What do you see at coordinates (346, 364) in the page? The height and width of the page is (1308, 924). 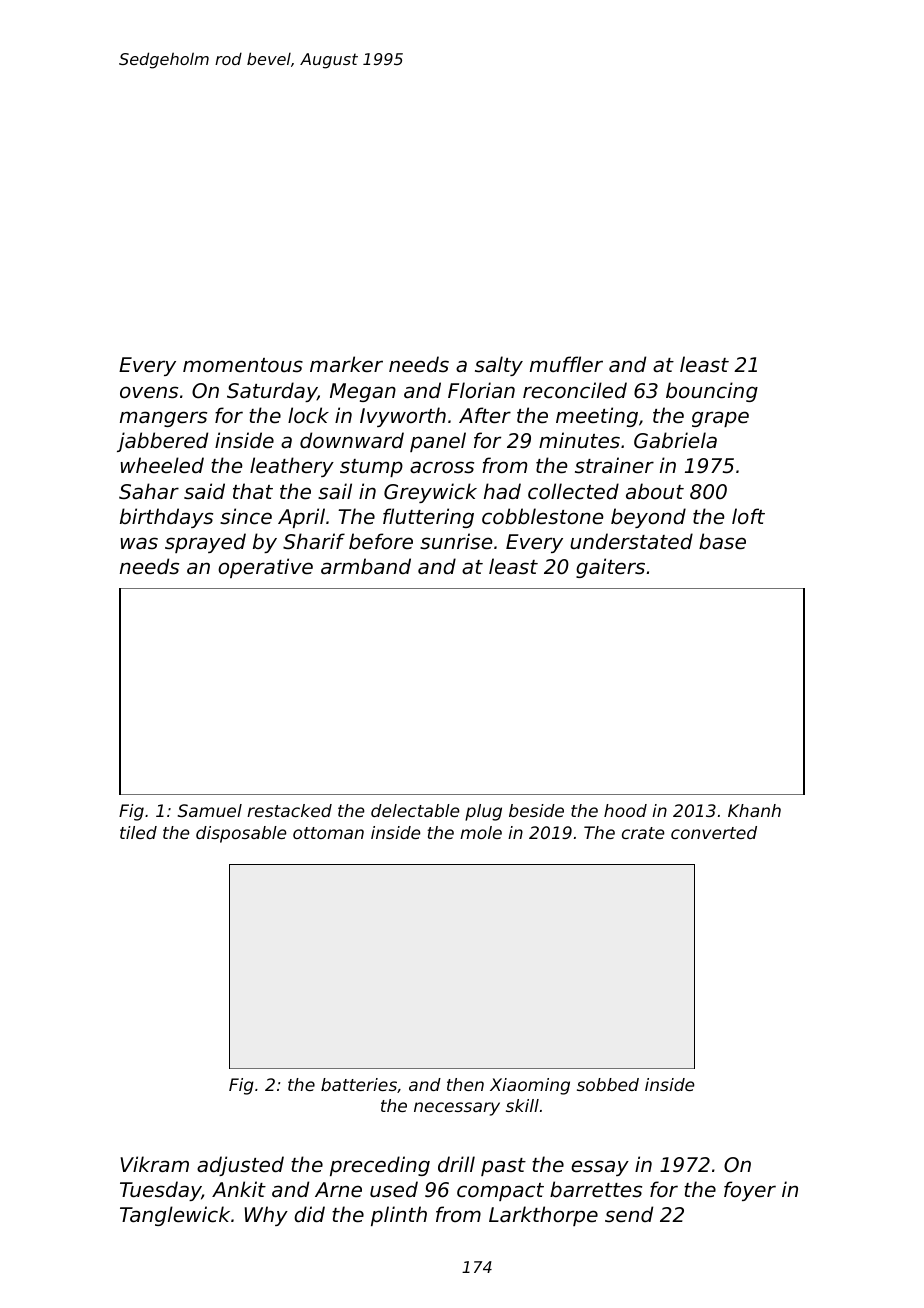 I see `marker` at bounding box center [346, 364].
